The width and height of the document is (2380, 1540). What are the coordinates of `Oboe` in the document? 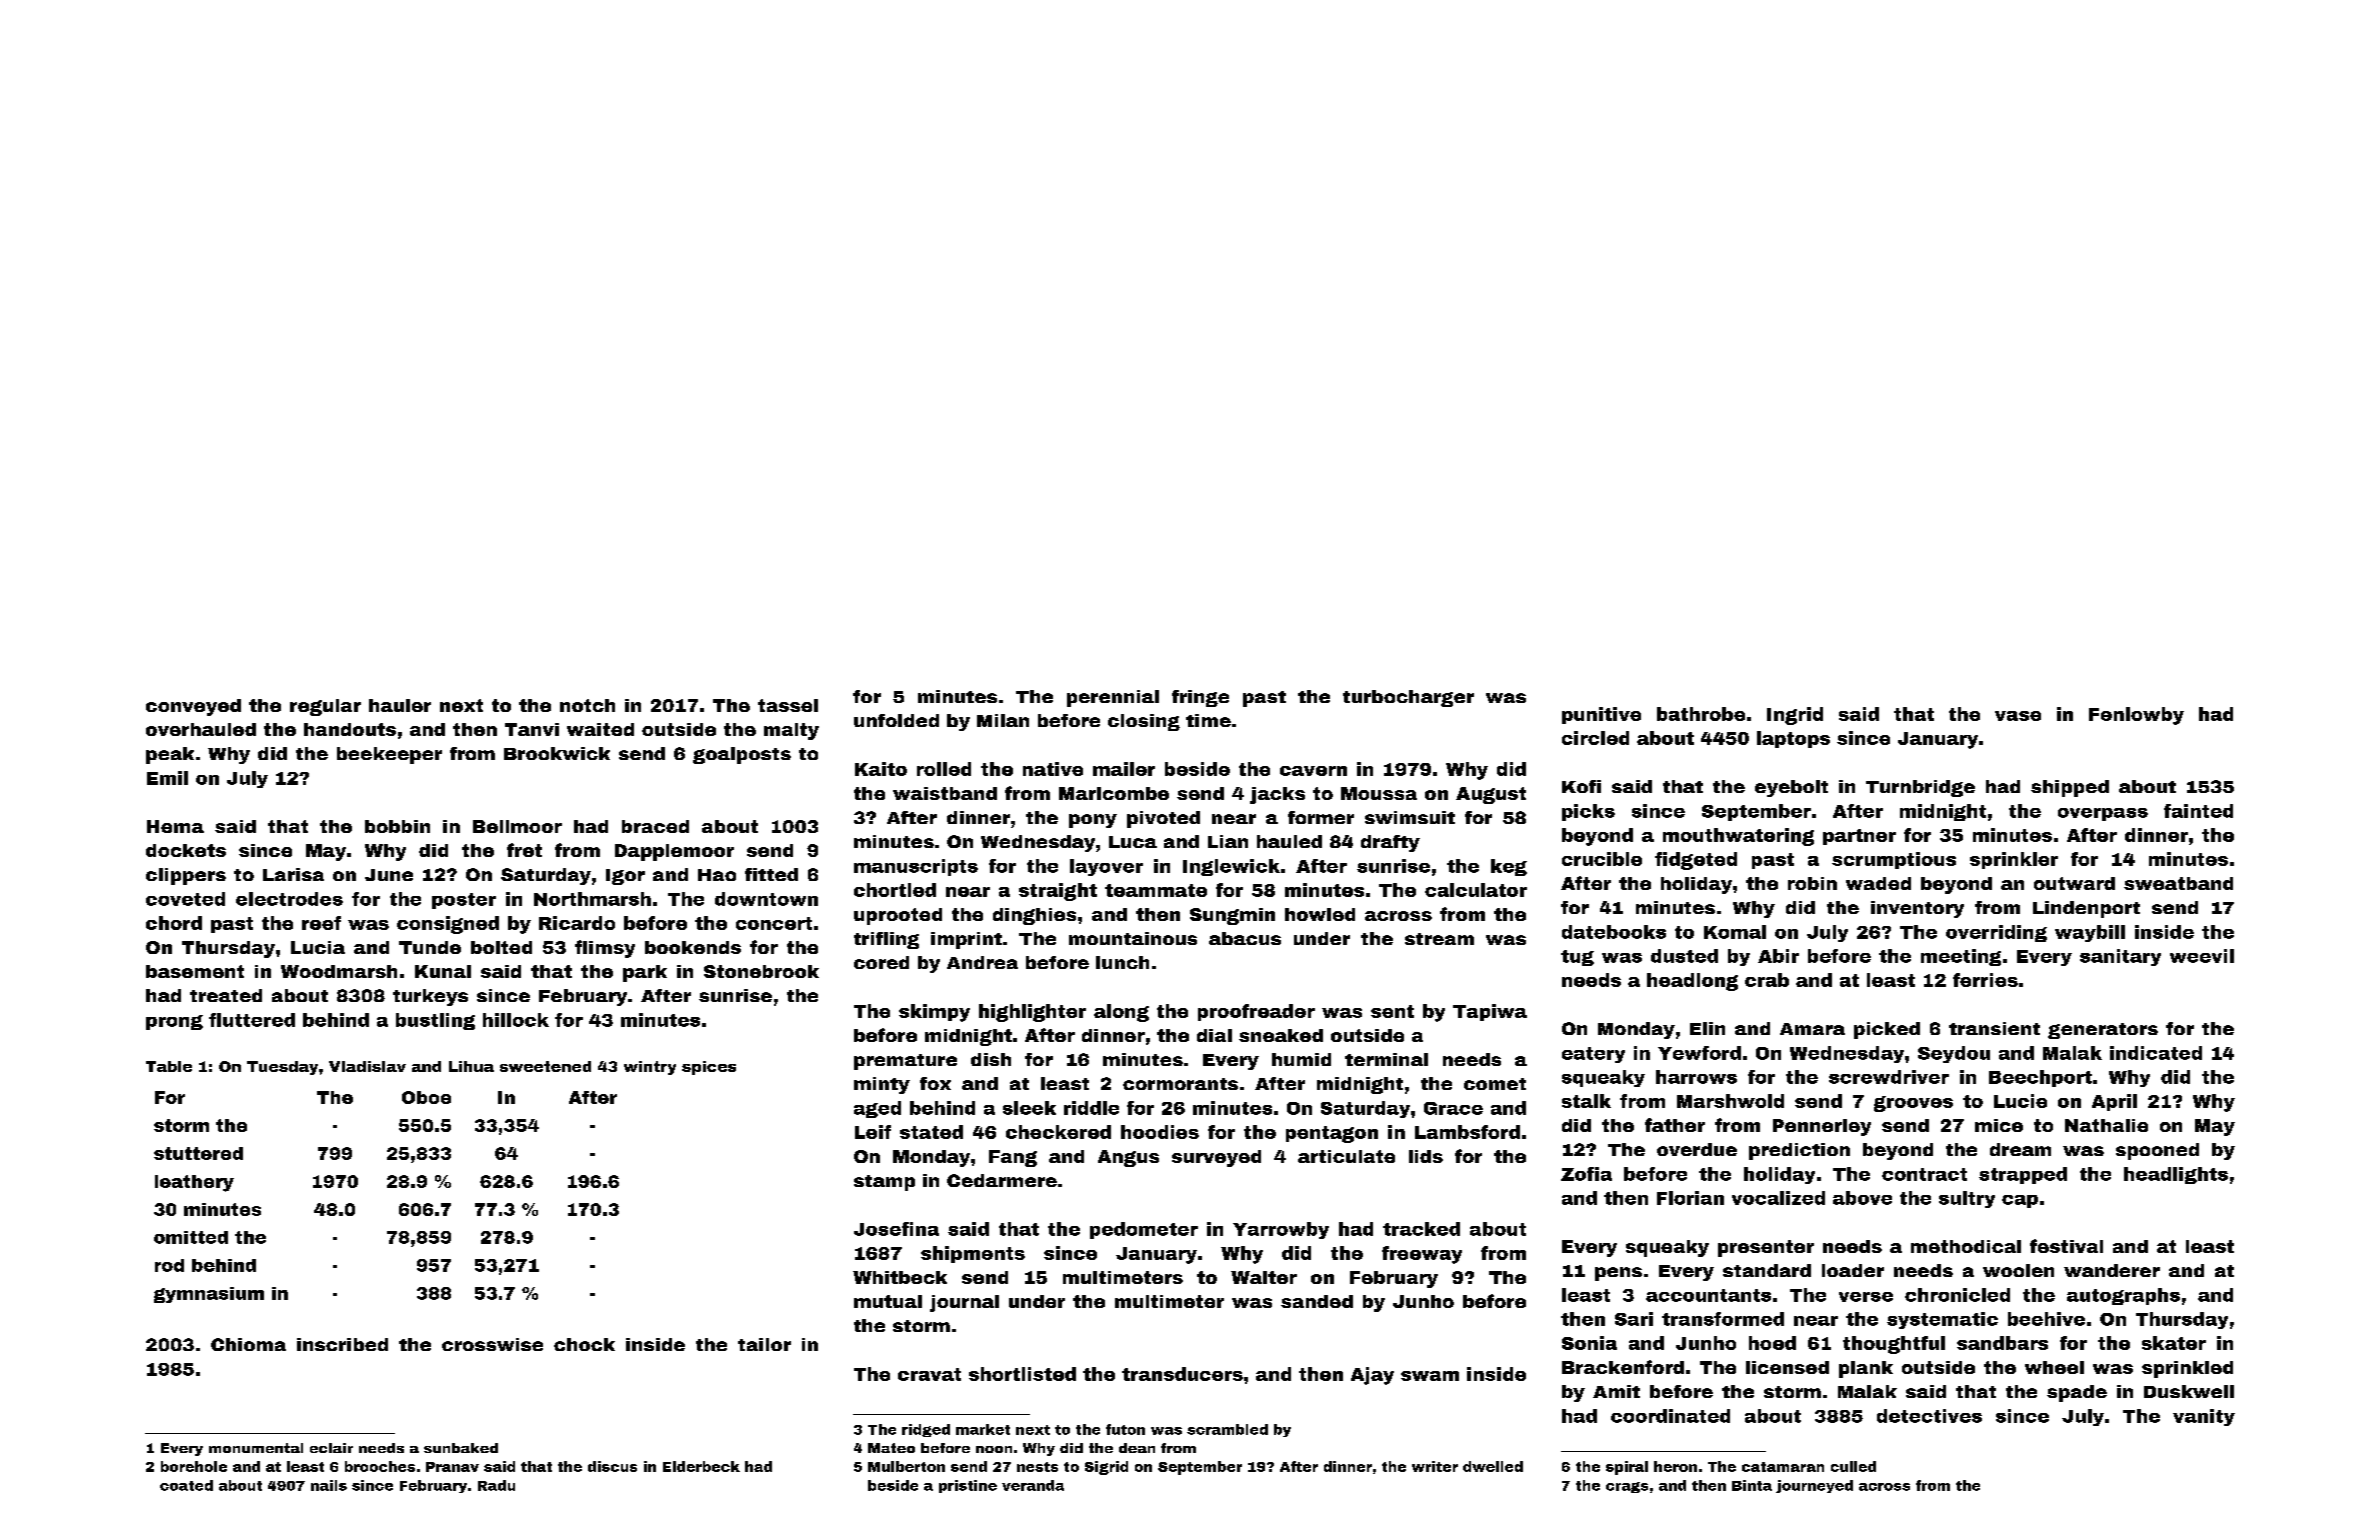 It's located at (426, 1097).
